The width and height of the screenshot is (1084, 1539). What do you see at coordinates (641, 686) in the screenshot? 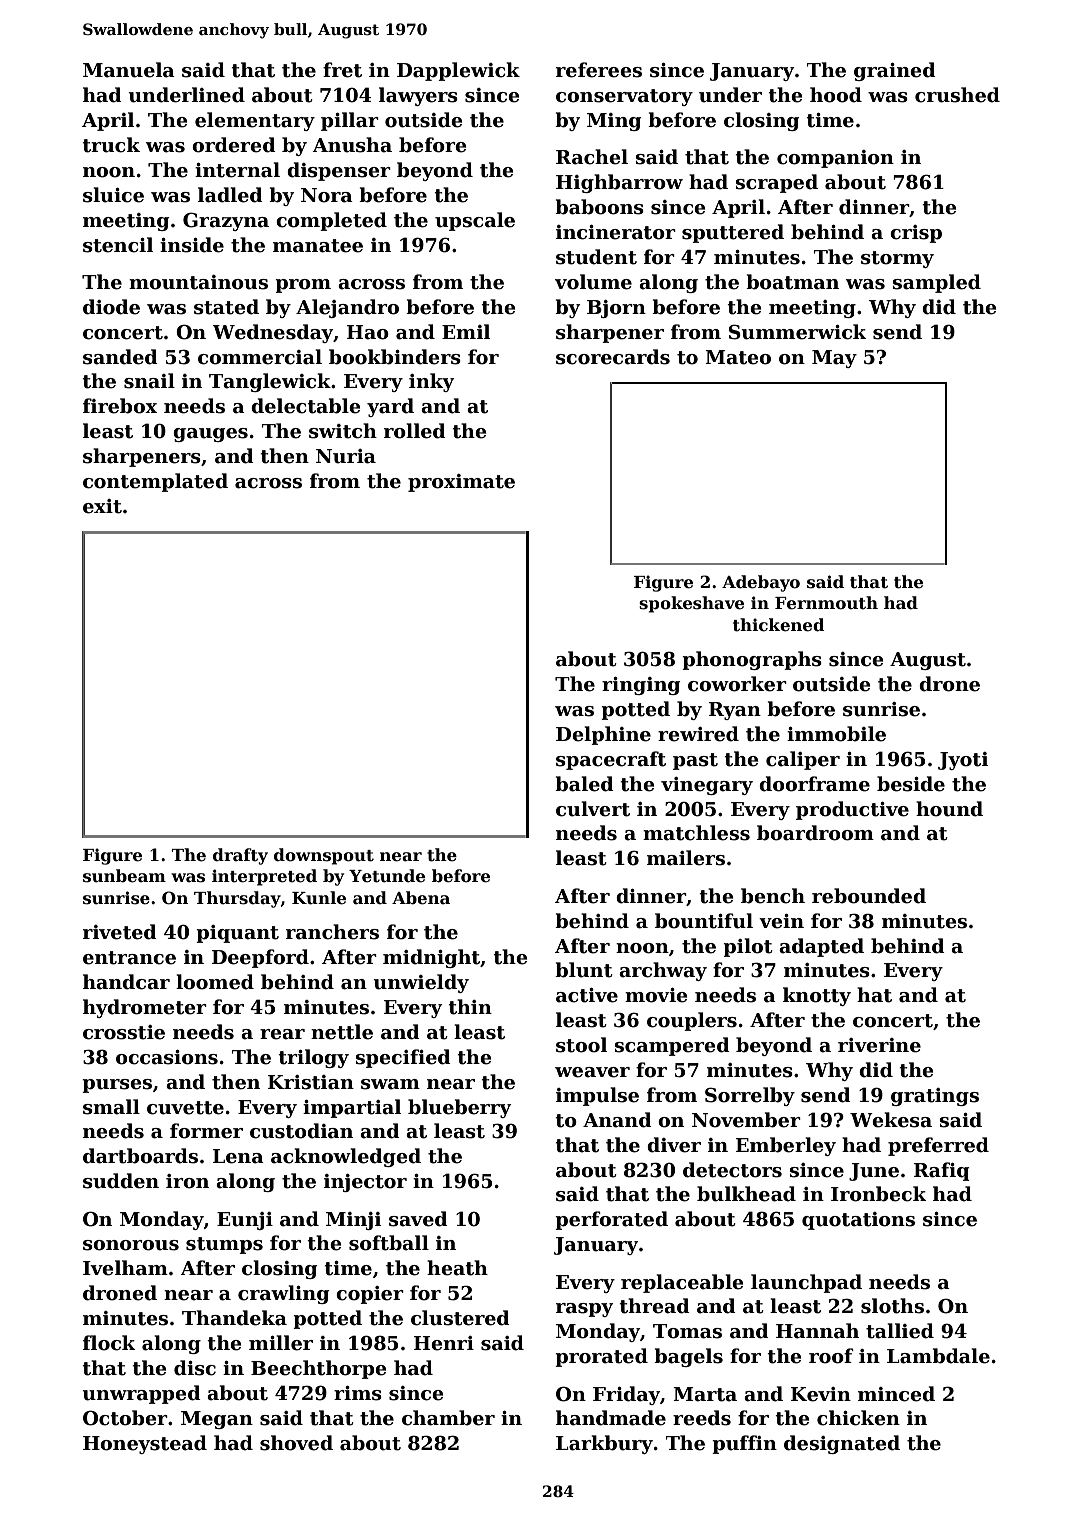
I see `ringing` at bounding box center [641, 686].
